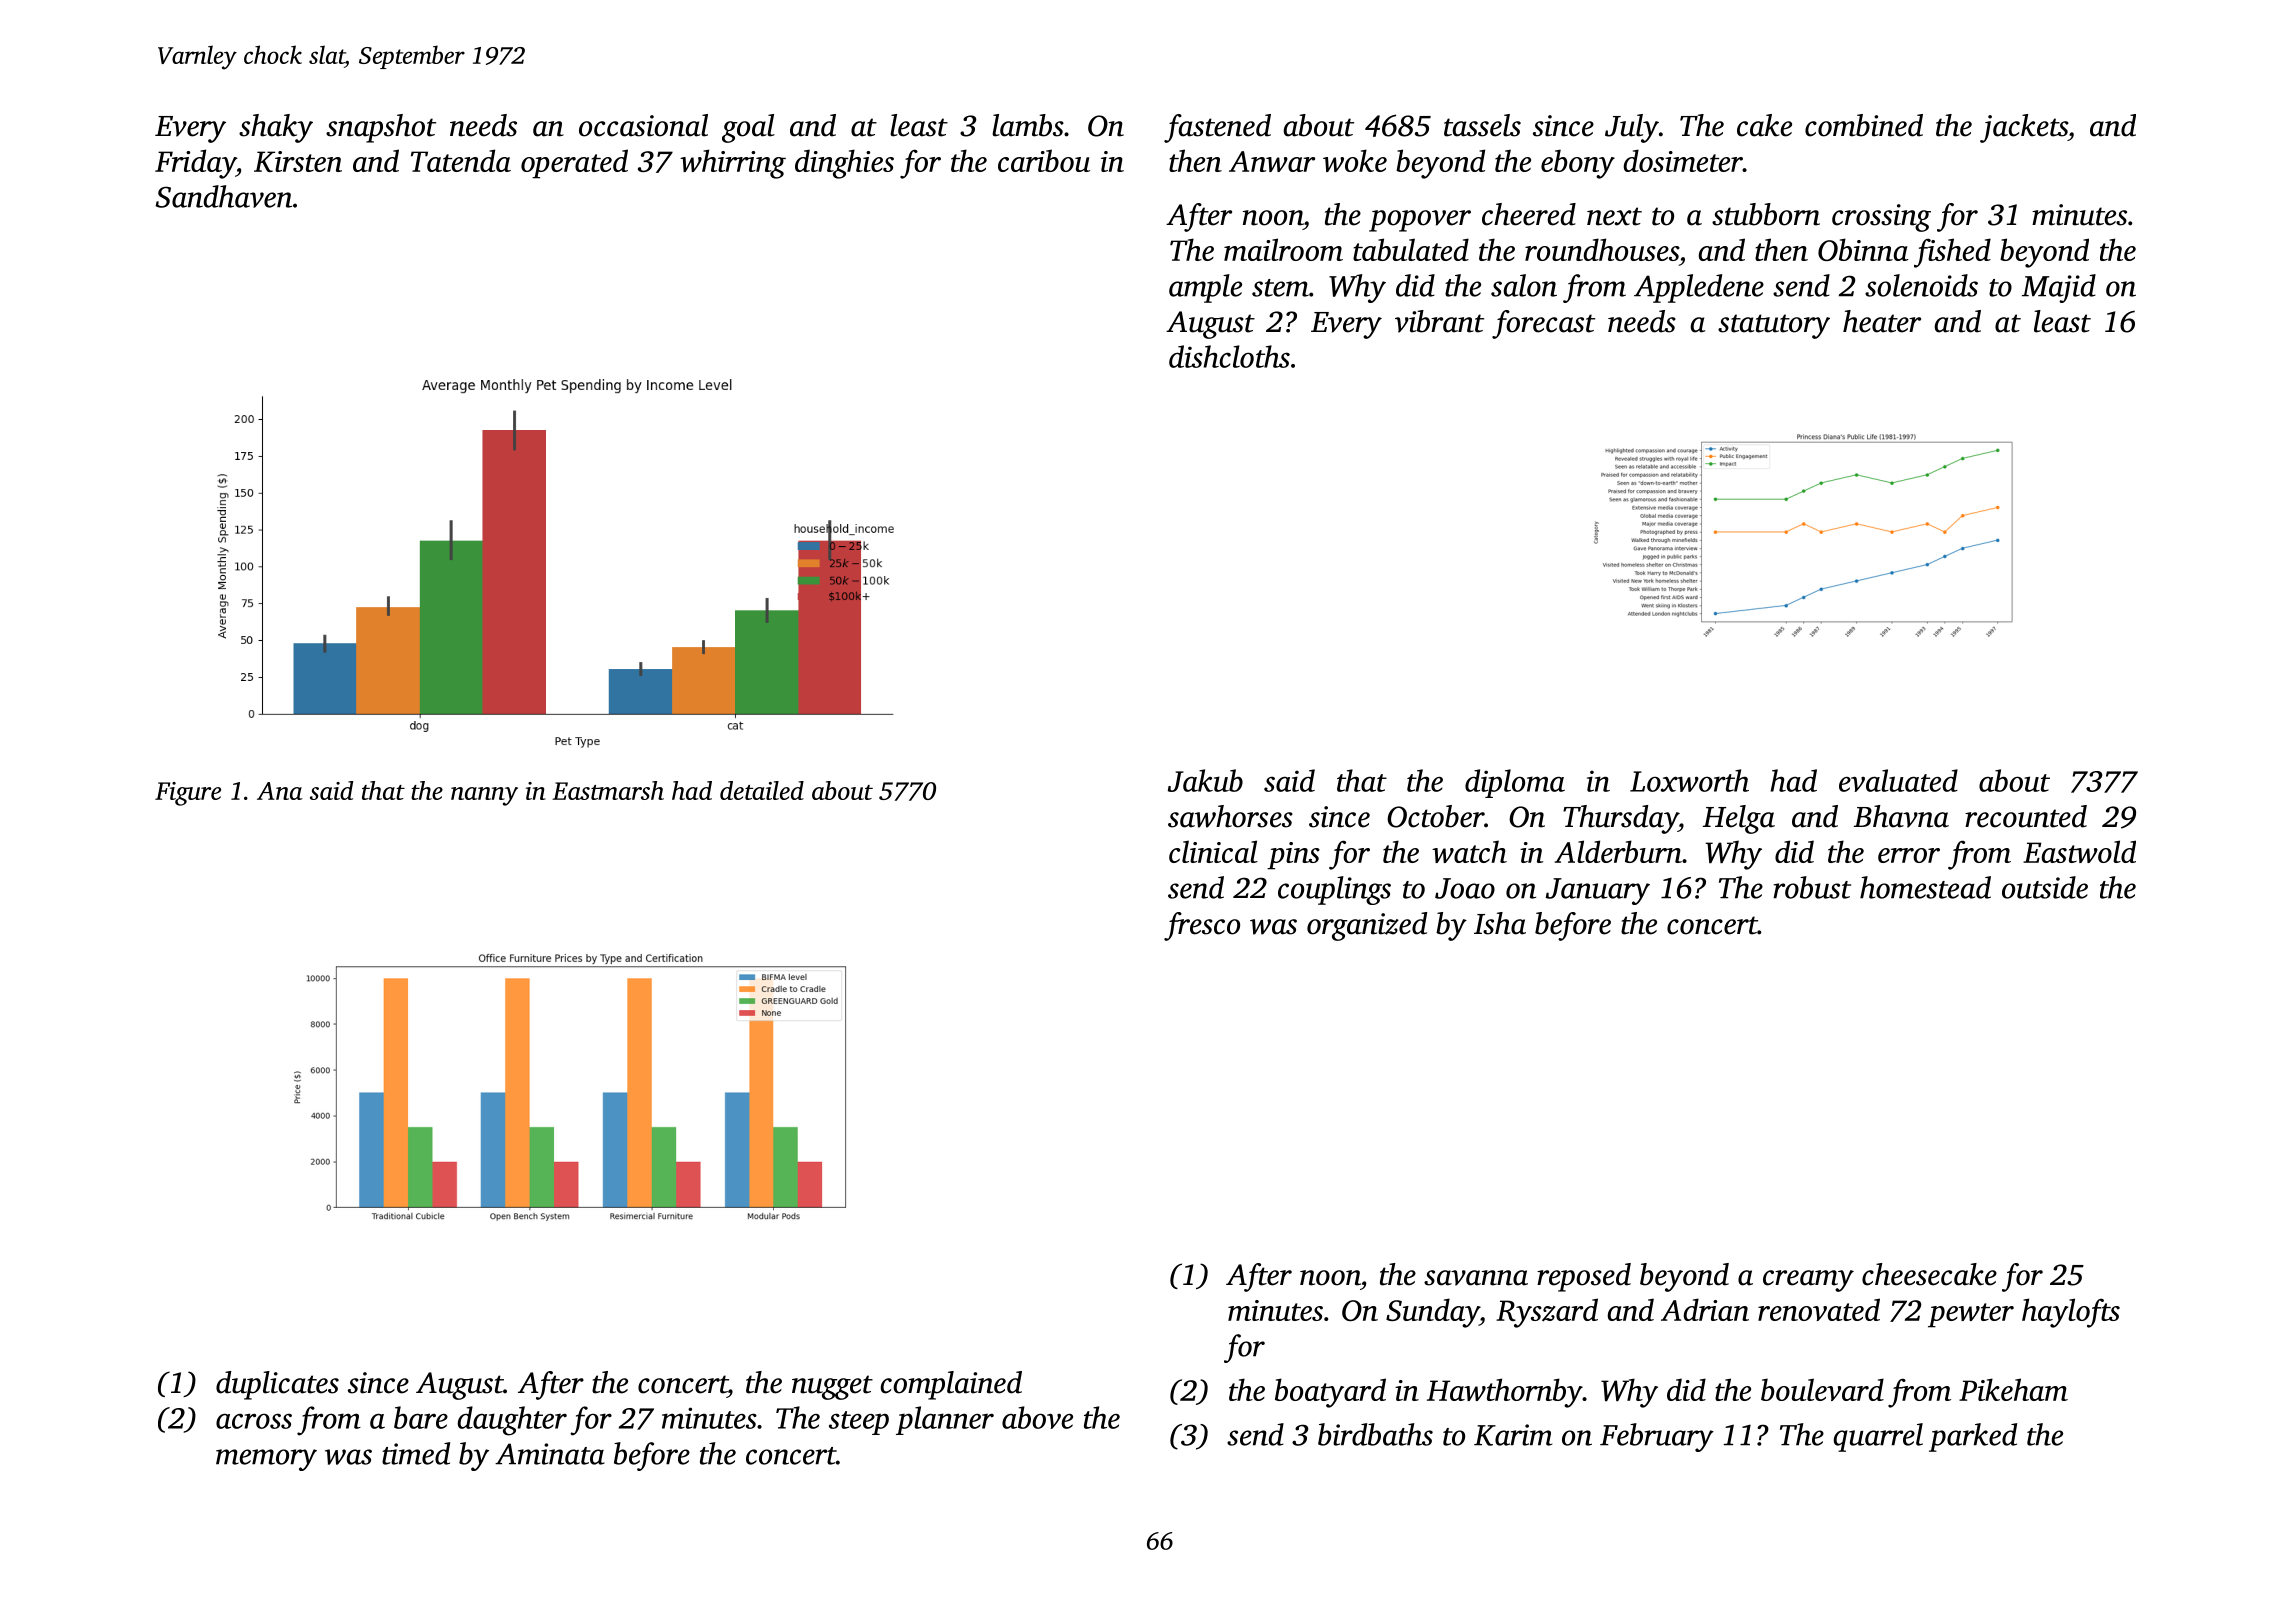 The width and height of the document is (2292, 1620). What do you see at coordinates (1864, 125) in the document?
I see `combined` at bounding box center [1864, 125].
